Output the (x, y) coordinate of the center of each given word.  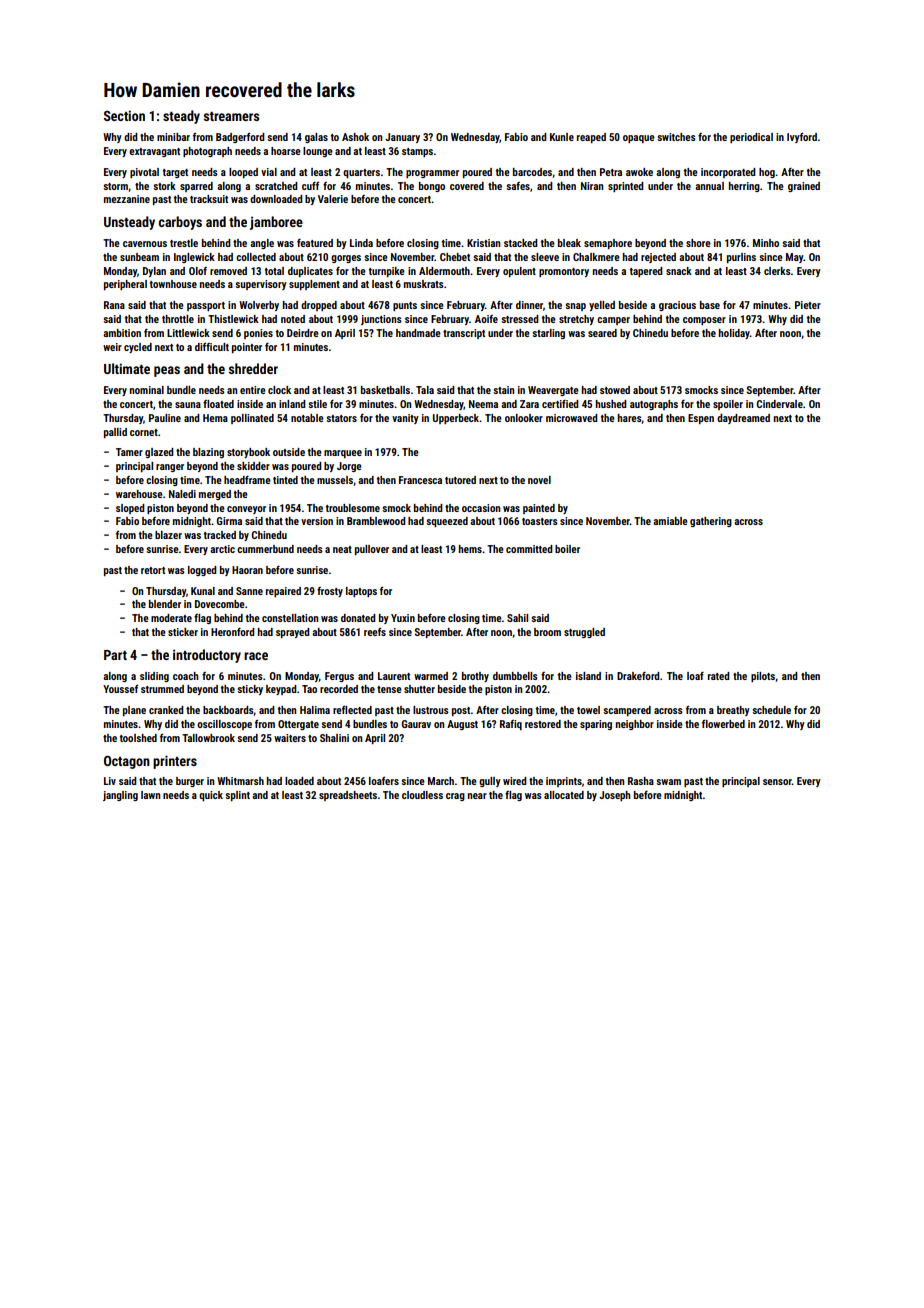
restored (543, 724)
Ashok (355, 137)
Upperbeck (456, 419)
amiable (670, 521)
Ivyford (802, 137)
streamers (231, 116)
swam (668, 782)
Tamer (129, 452)
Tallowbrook (208, 738)
